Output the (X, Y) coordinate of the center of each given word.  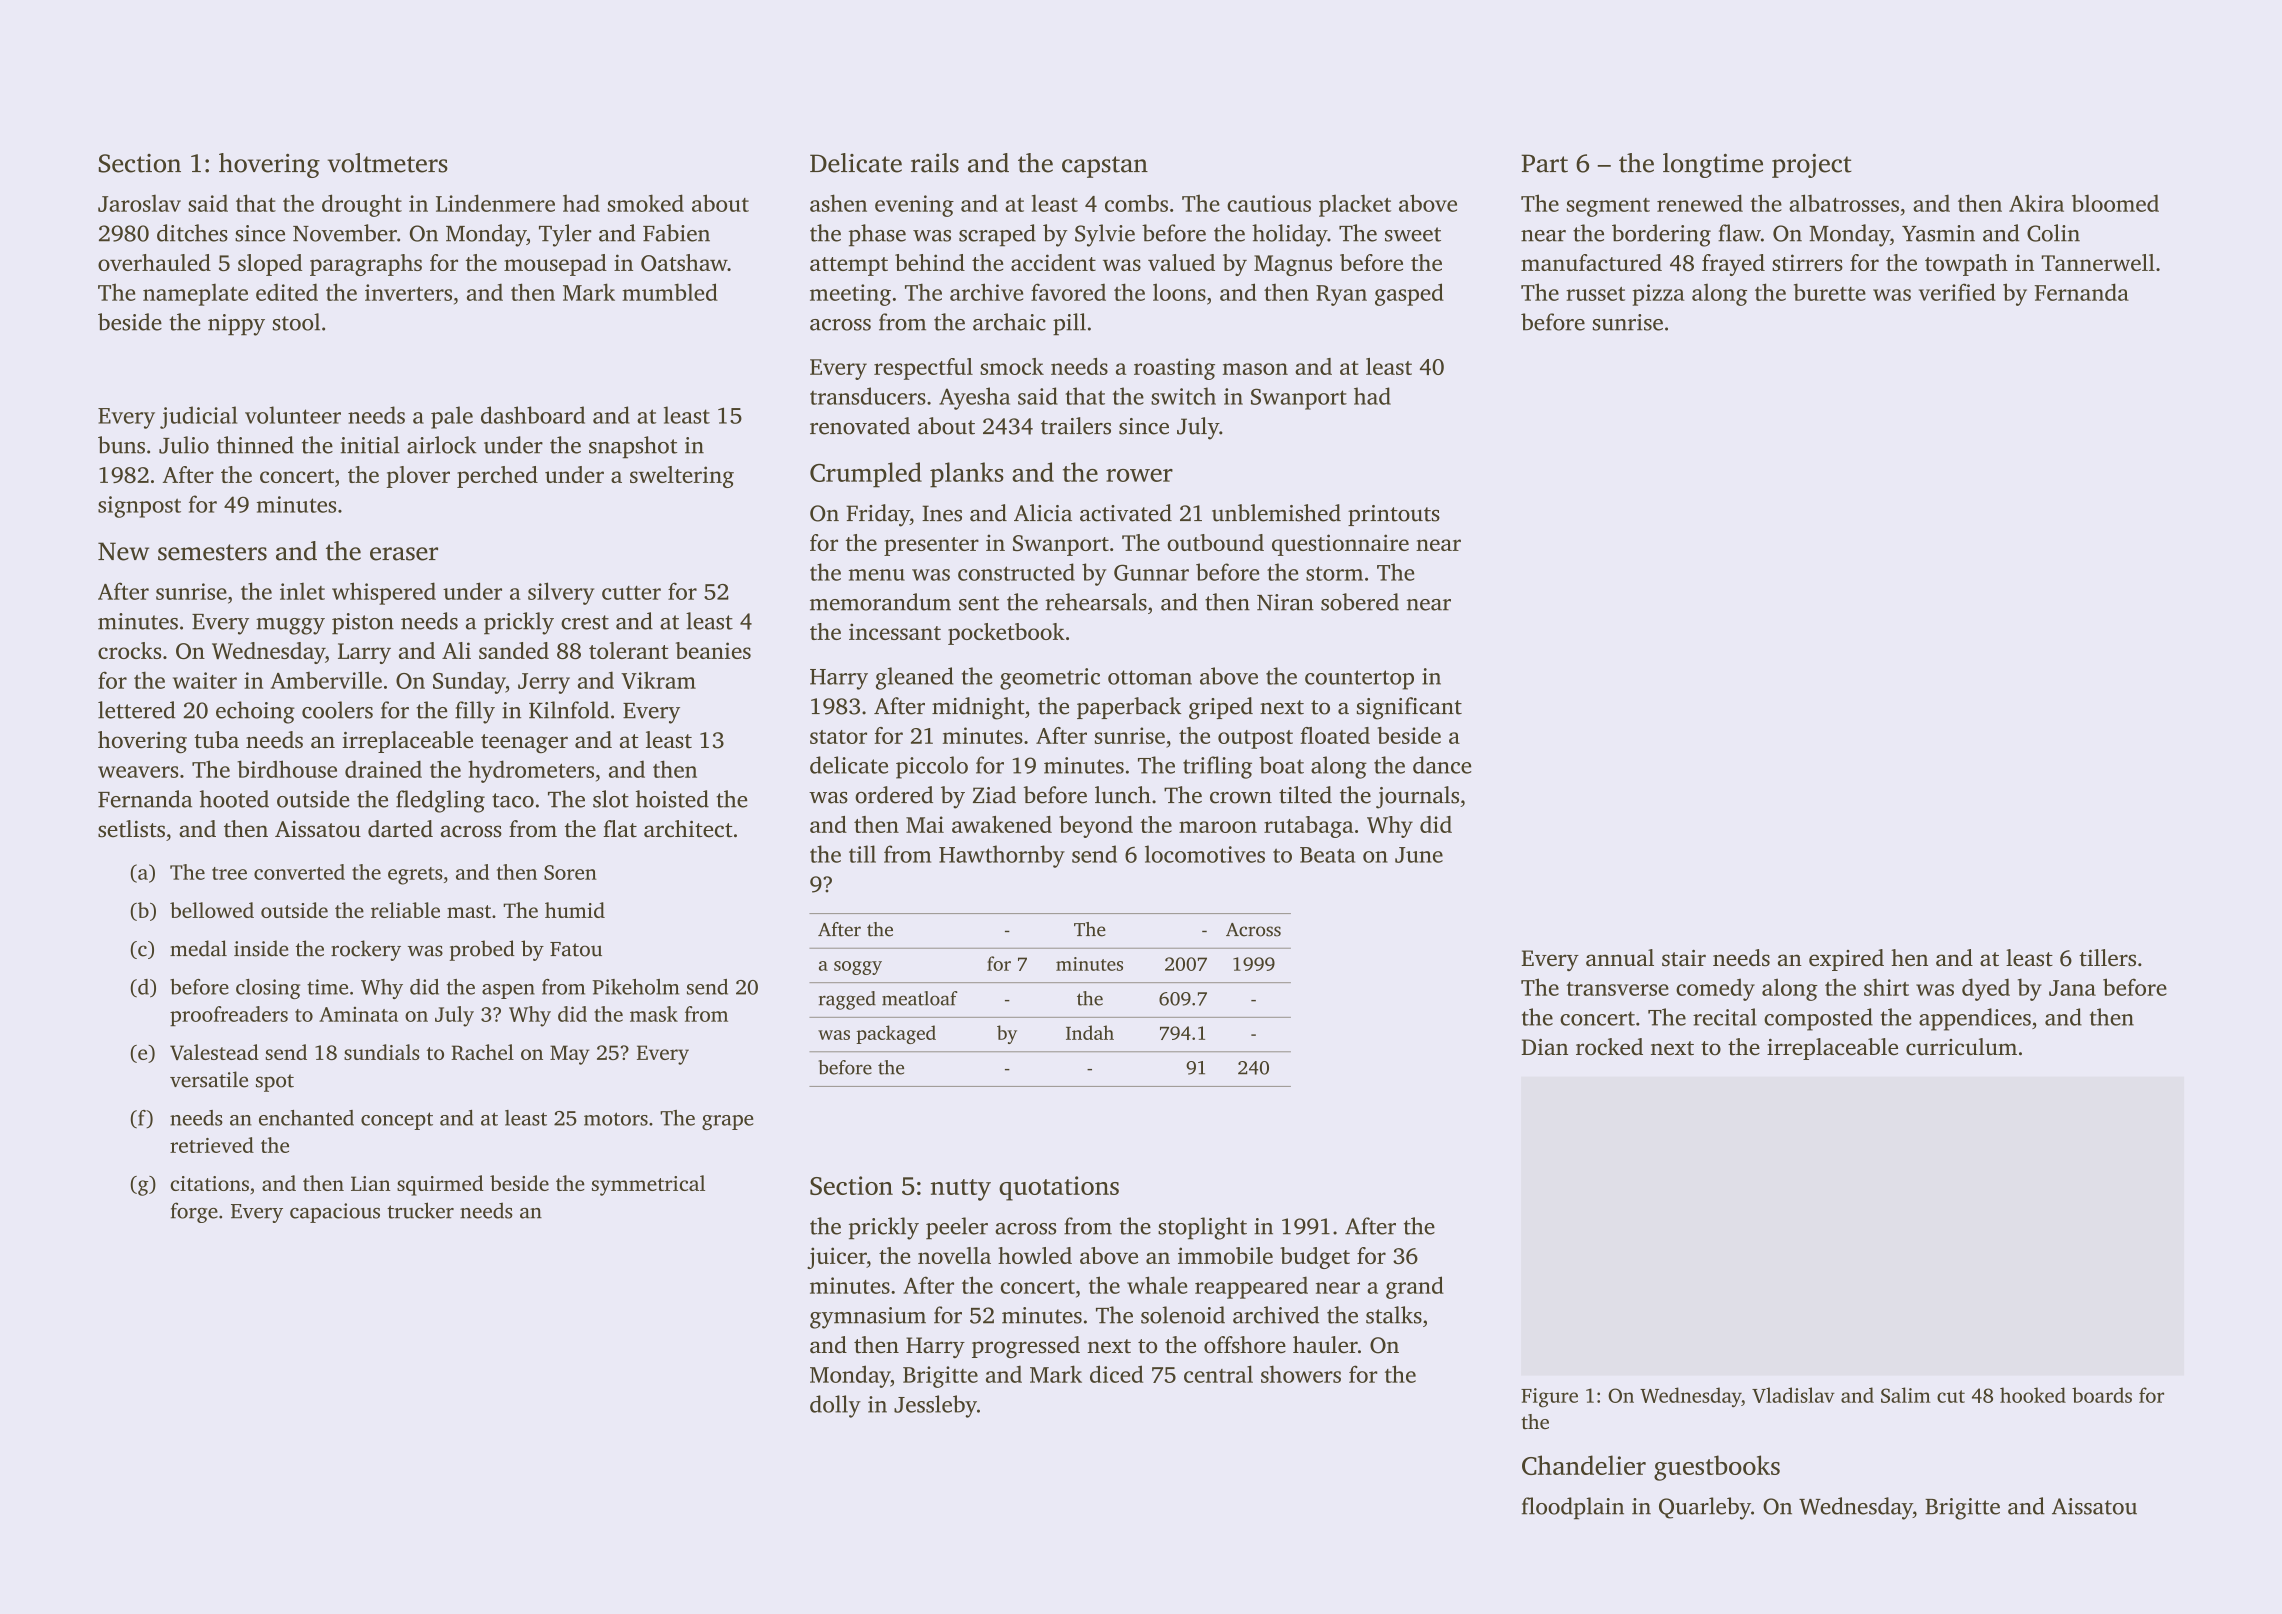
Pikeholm (635, 987)
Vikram (658, 680)
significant (1409, 708)
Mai (925, 824)
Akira (2036, 203)
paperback (1129, 708)
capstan (1105, 167)
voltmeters (388, 163)
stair (1684, 958)
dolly (835, 1406)
